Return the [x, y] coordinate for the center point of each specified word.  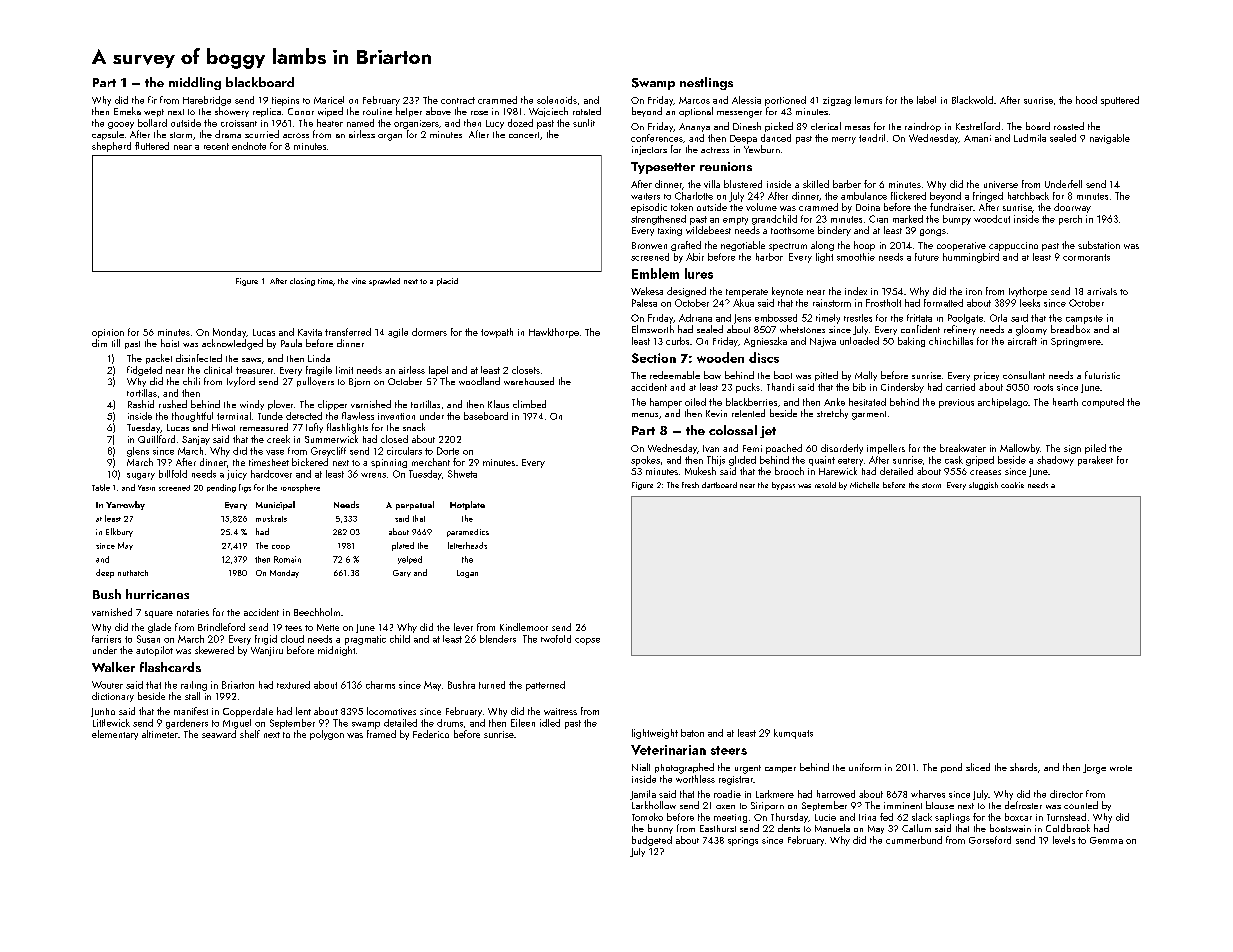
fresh [690, 485]
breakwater [963, 448]
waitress [560, 711]
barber [847, 184]
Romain [287, 559]
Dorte [448, 451]
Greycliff [328, 452]
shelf [250, 734]
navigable [1110, 139]
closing [302, 282]
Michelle [864, 485]
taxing [670, 231]
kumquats [793, 734]
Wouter [107, 685]
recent [216, 146]
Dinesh [747, 126]
